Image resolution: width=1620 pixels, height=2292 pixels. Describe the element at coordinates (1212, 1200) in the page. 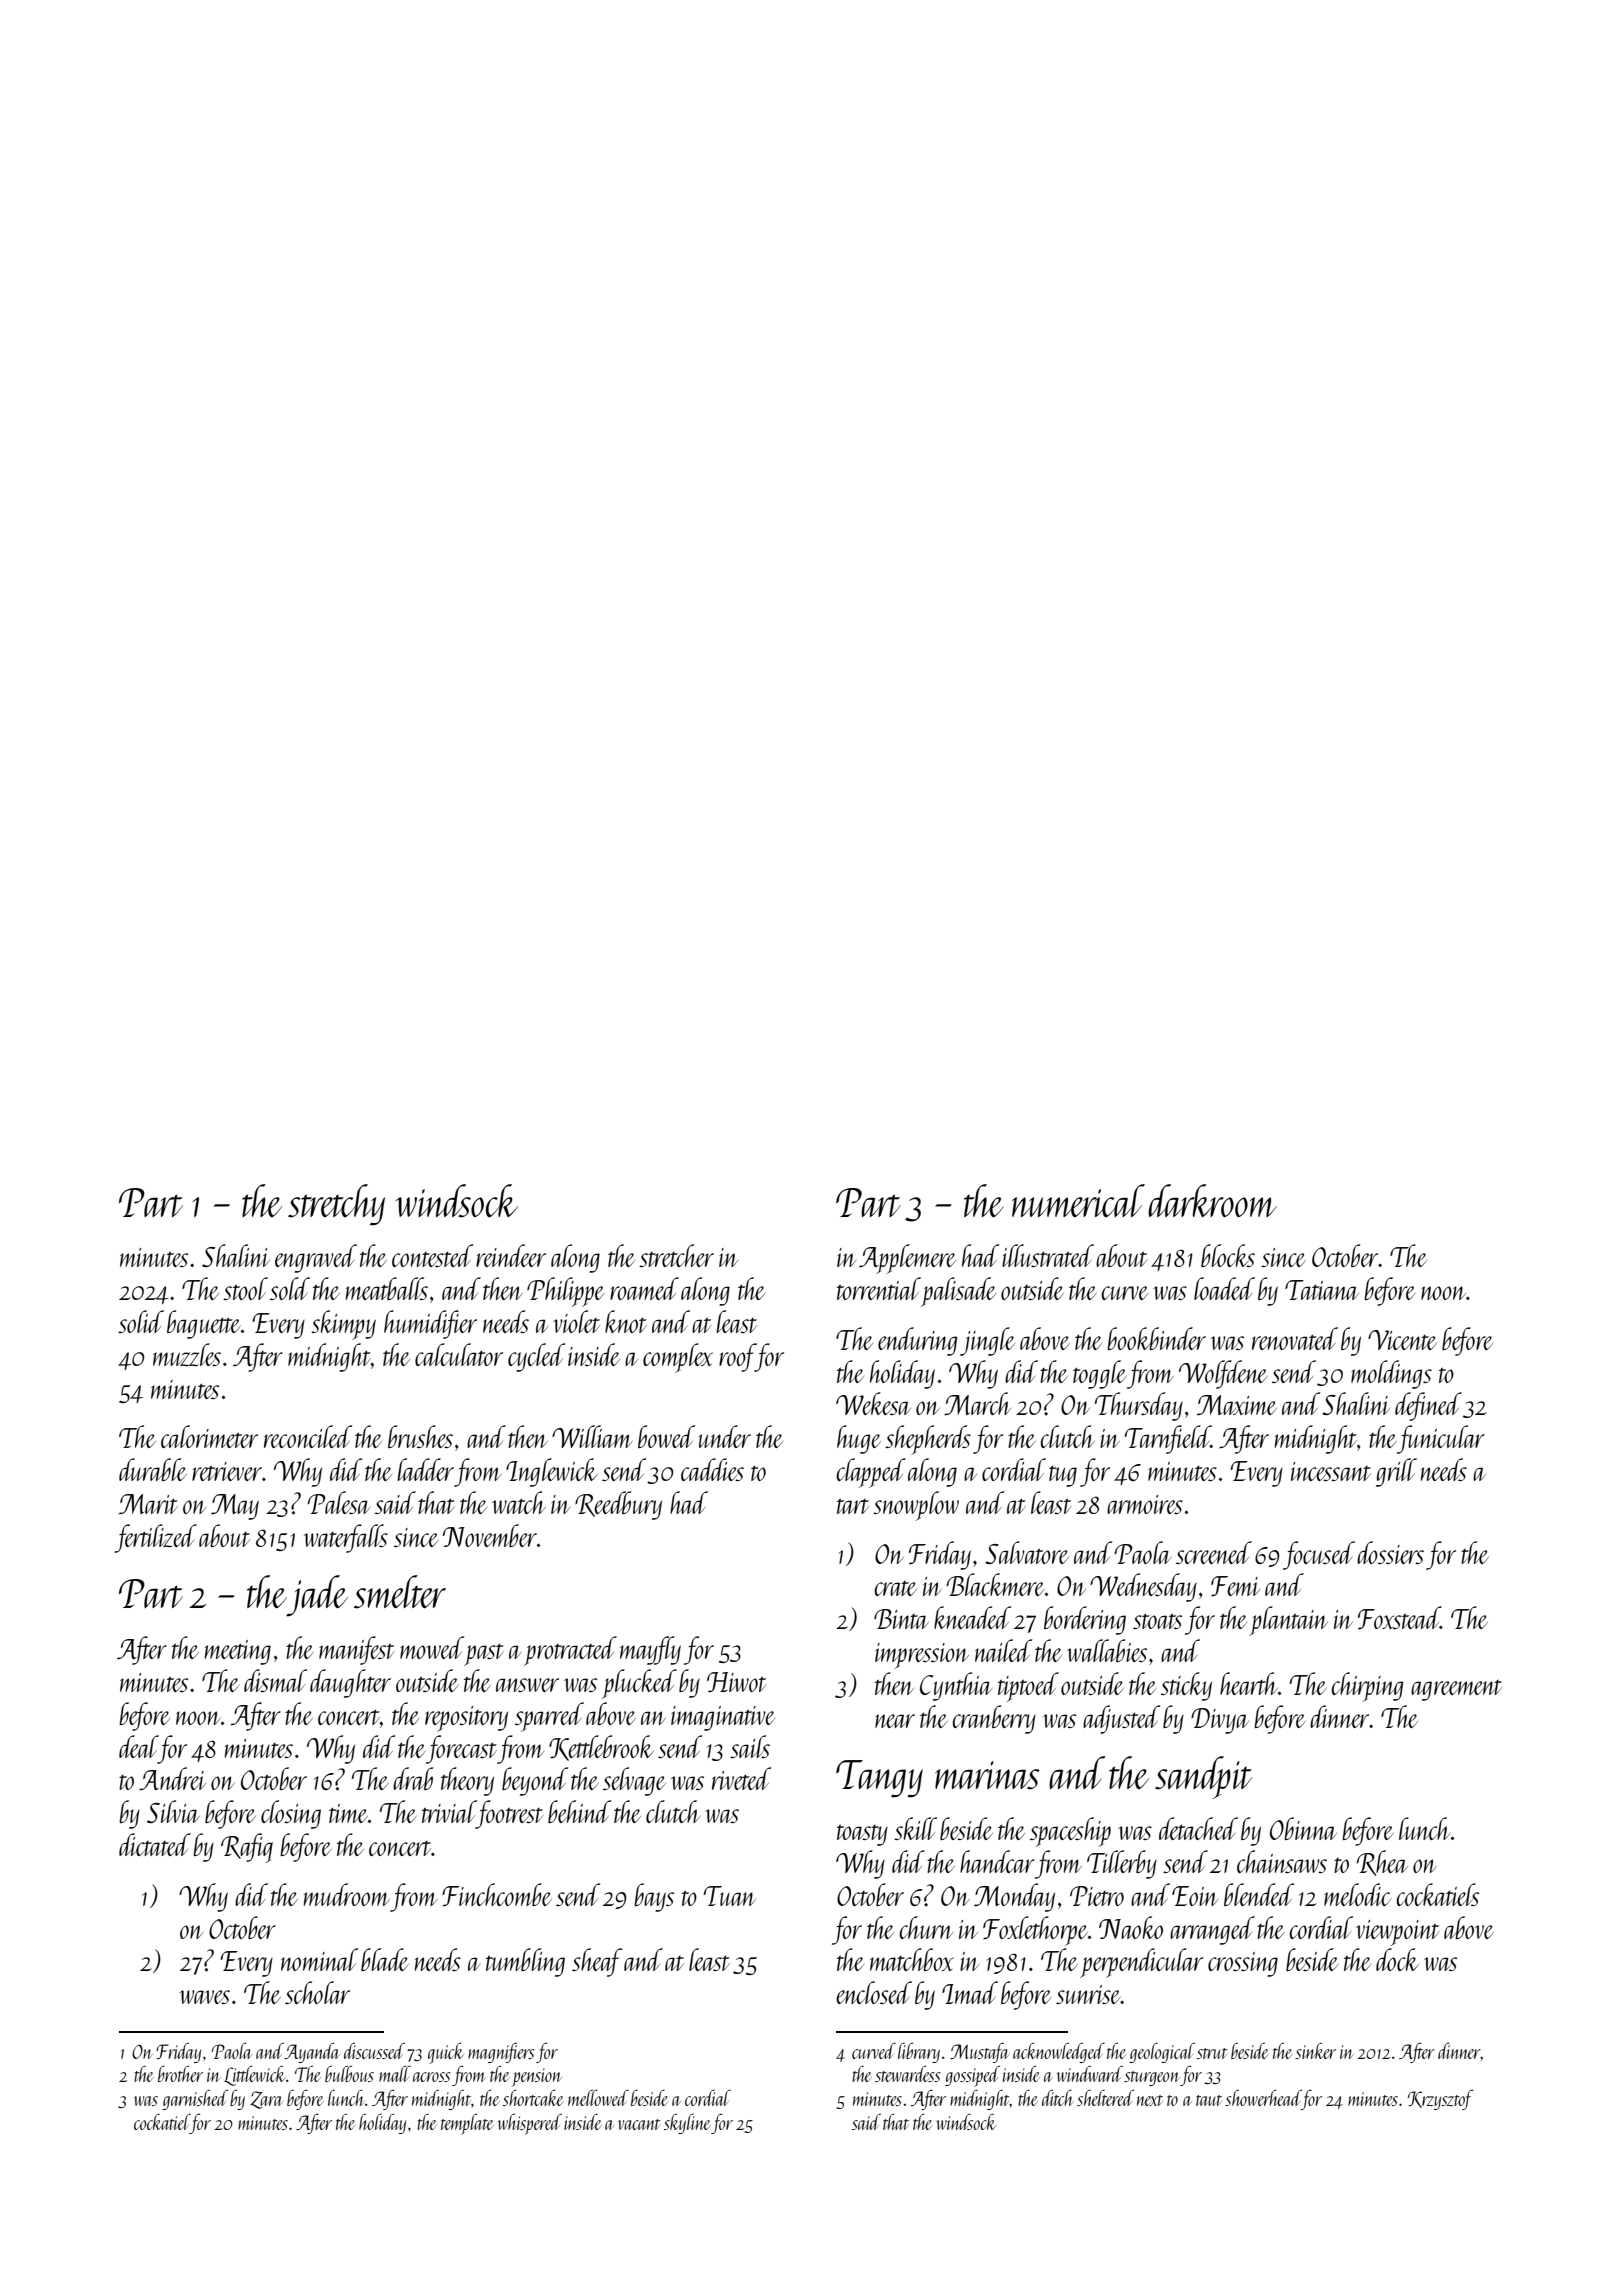

I see `darkroom` at that location.
